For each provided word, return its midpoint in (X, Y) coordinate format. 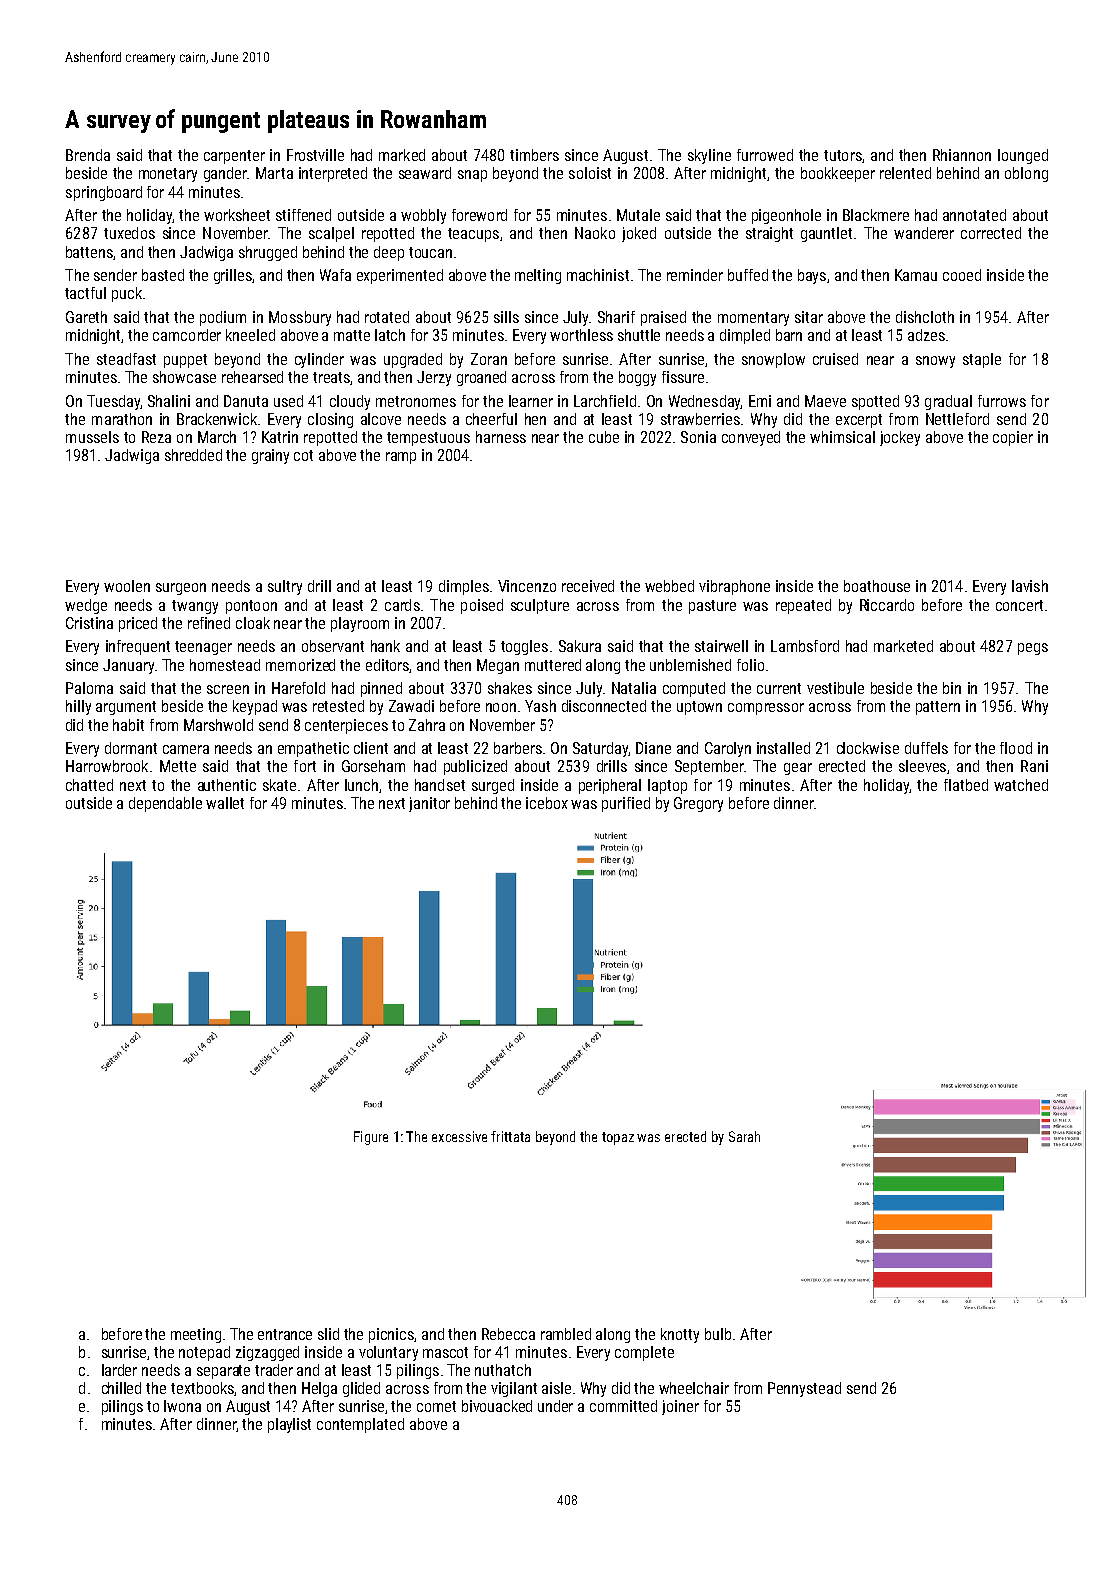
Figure (371, 1138)
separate (223, 1372)
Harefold (298, 688)
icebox (547, 803)
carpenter (234, 157)
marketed (903, 646)
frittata (510, 1136)
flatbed (966, 785)
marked (402, 155)
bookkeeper (838, 174)
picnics (392, 1335)
